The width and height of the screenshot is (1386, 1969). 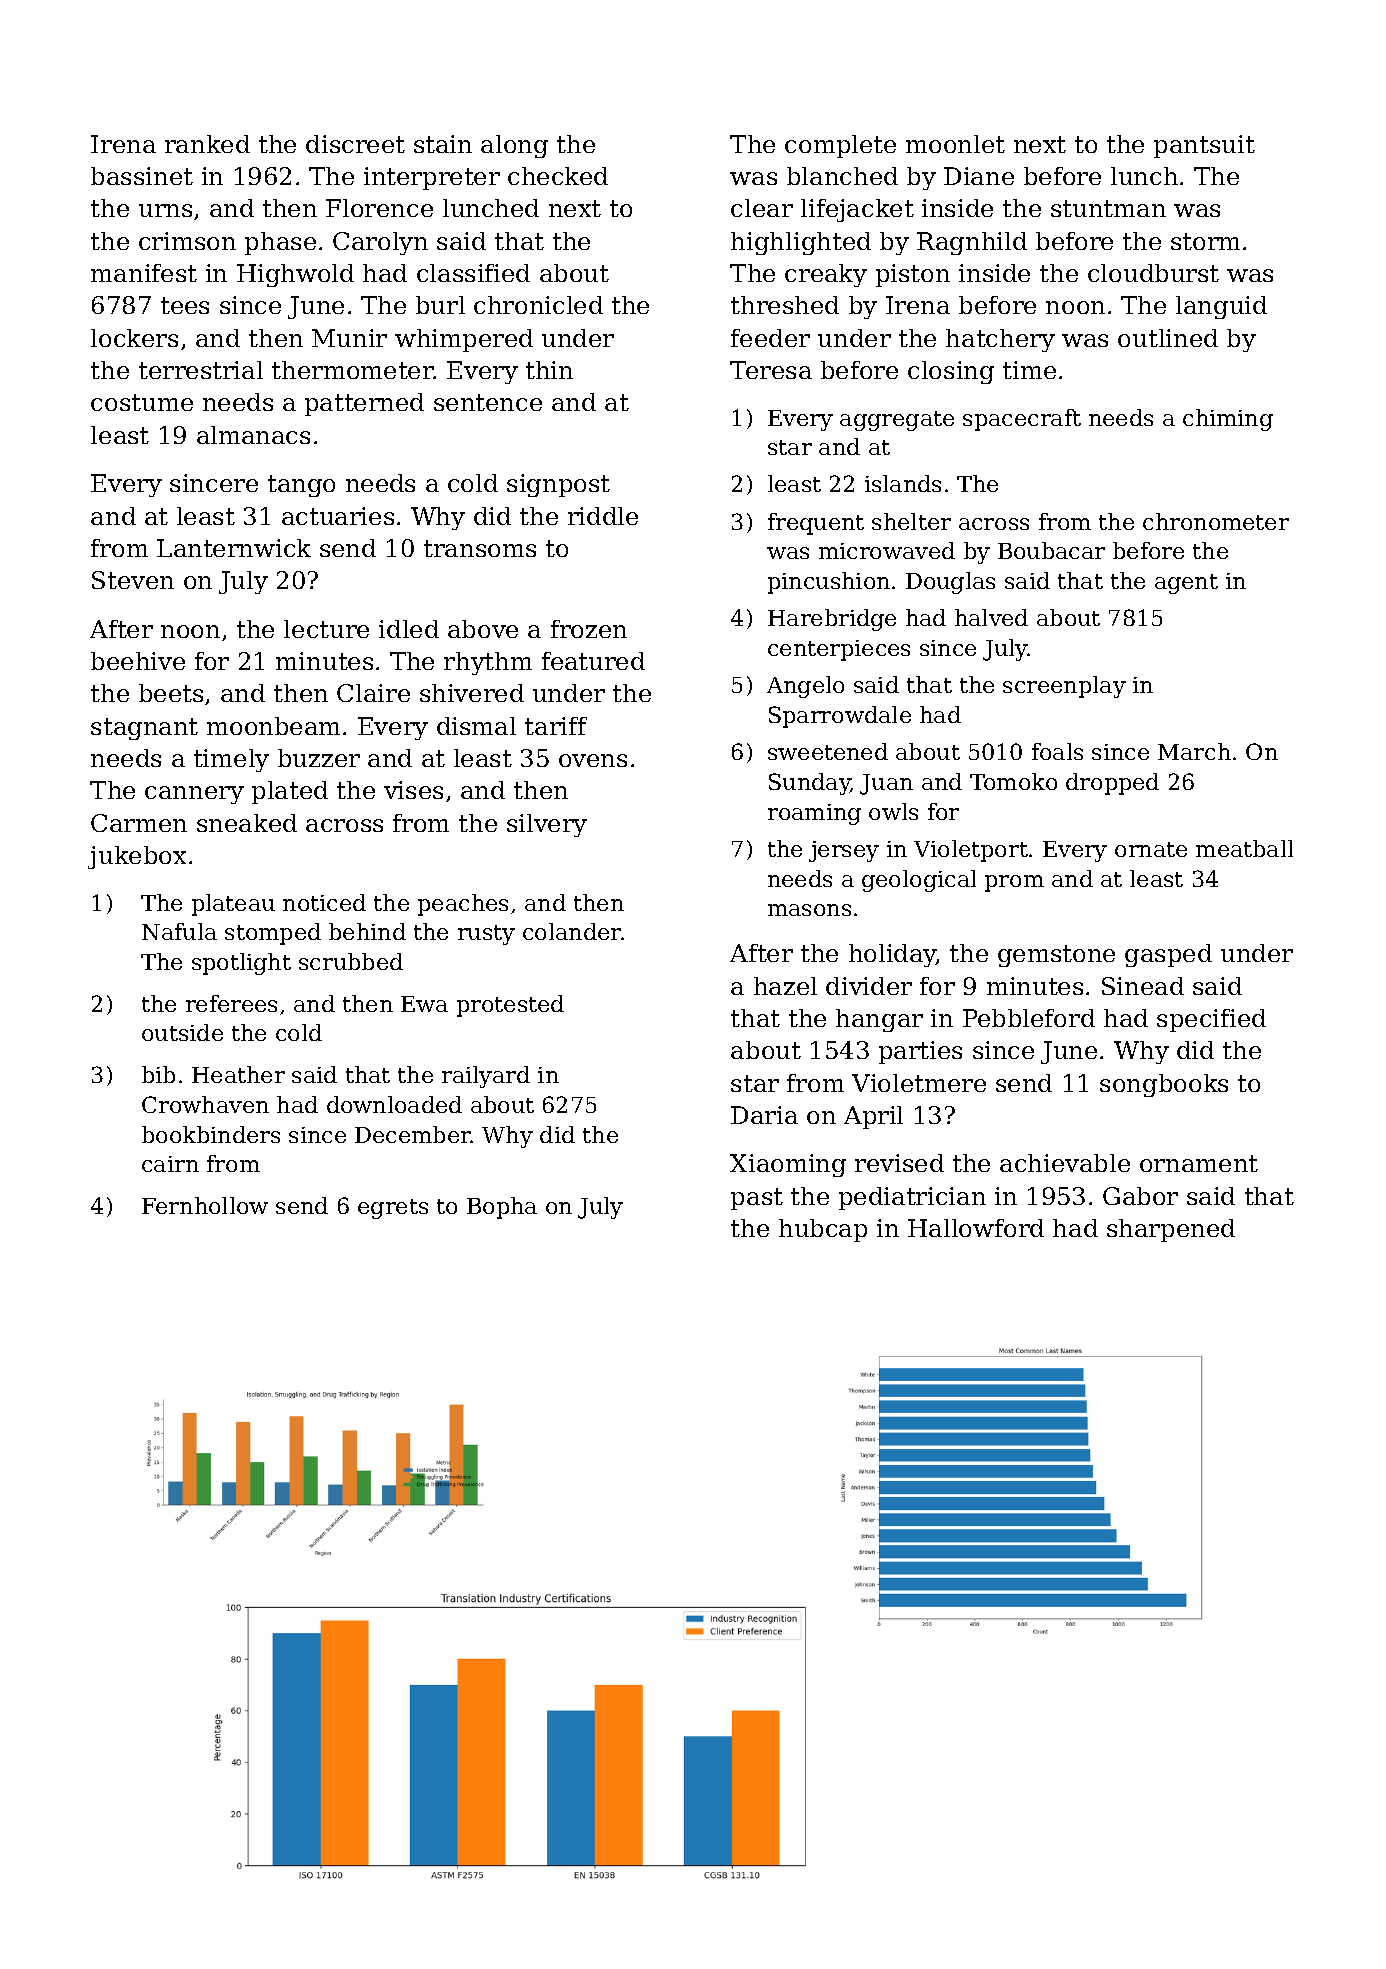 What do you see at coordinates (234, 548) in the screenshot?
I see `Lanternwick` at bounding box center [234, 548].
